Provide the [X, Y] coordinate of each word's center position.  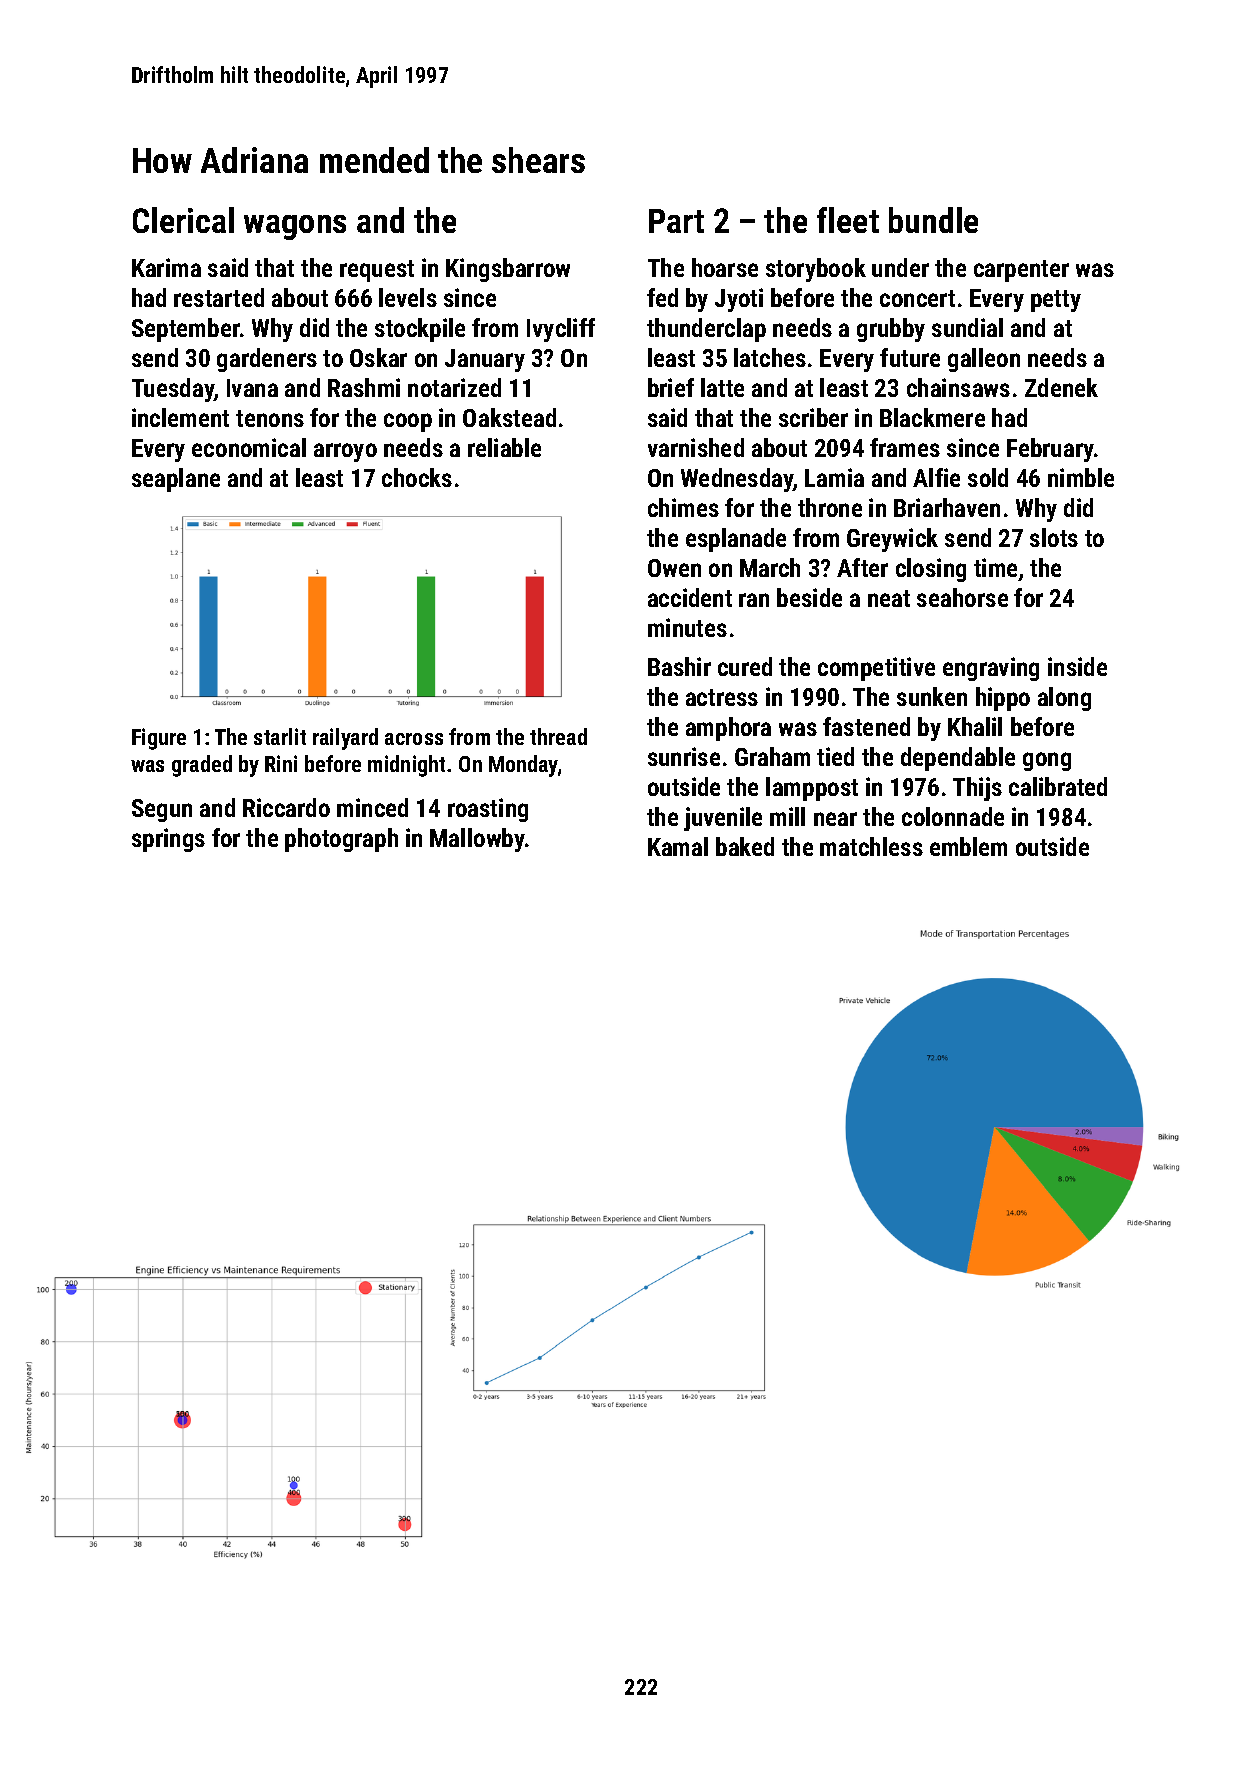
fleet [848, 220]
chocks [417, 477]
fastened [866, 726]
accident [690, 597]
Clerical [183, 220]
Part [676, 221]
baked [745, 846]
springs [168, 840]
